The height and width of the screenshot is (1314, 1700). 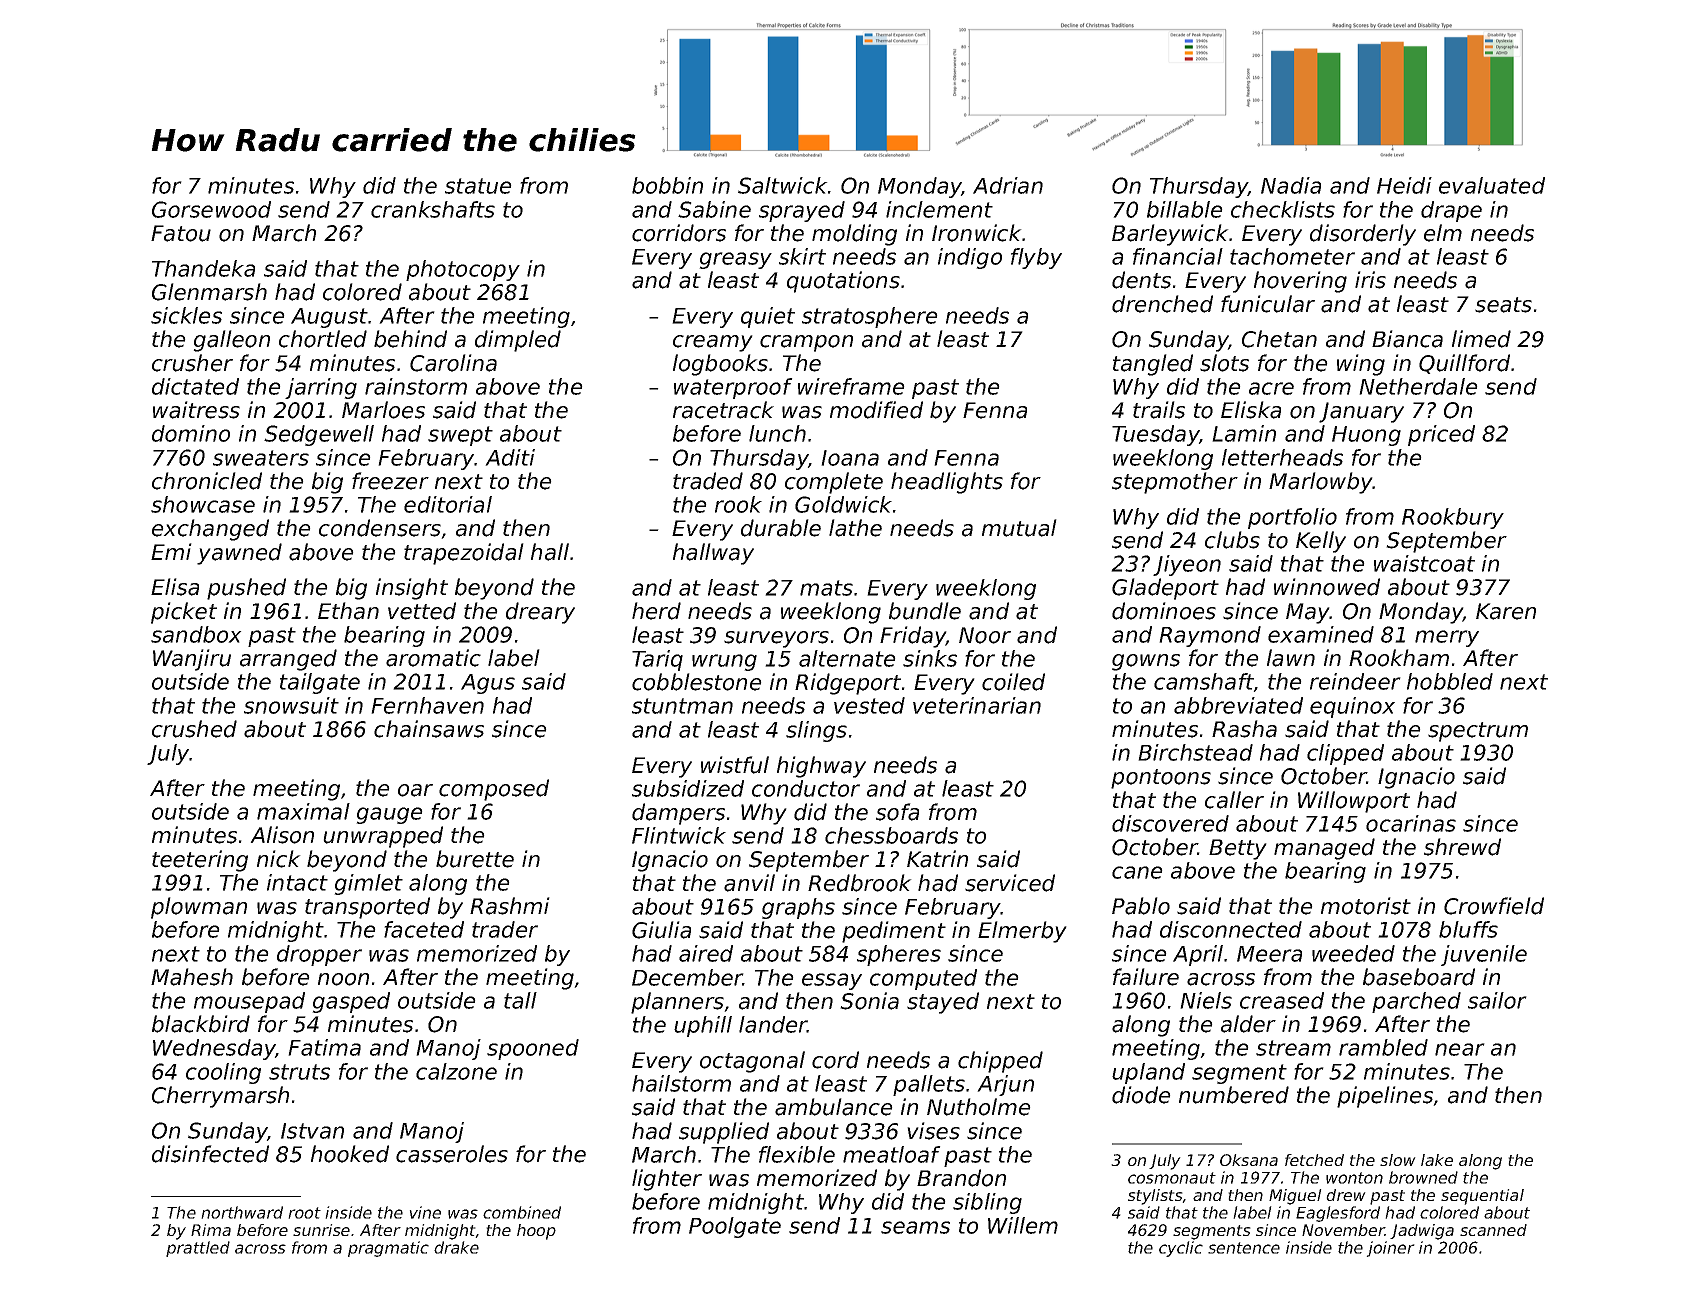 What do you see at coordinates (478, 186) in the screenshot?
I see `statue` at bounding box center [478, 186].
